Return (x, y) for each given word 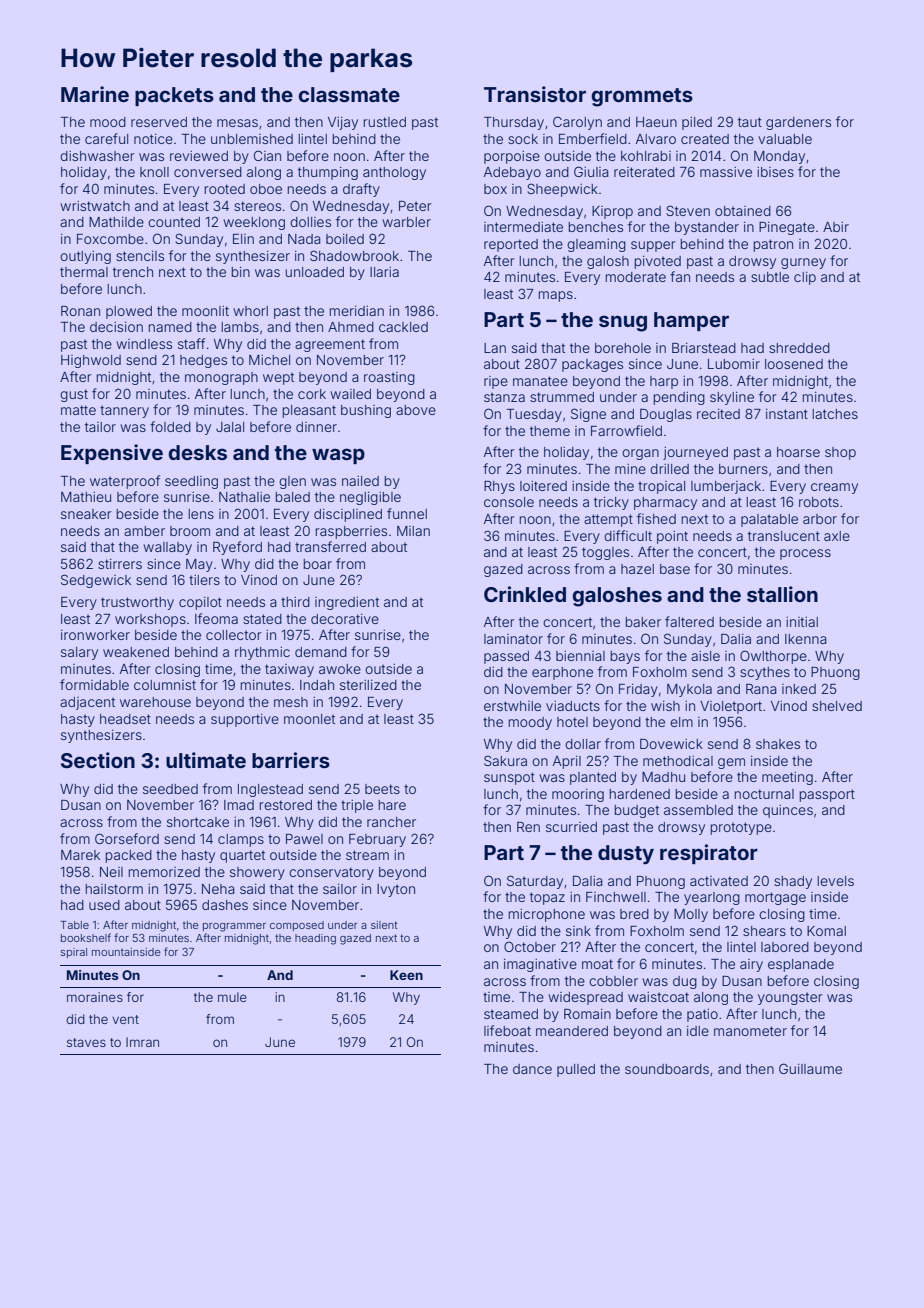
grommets (642, 97)
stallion (782, 594)
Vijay (343, 123)
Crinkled (525, 594)
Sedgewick (96, 581)
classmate (349, 94)
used (104, 905)
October (530, 946)
